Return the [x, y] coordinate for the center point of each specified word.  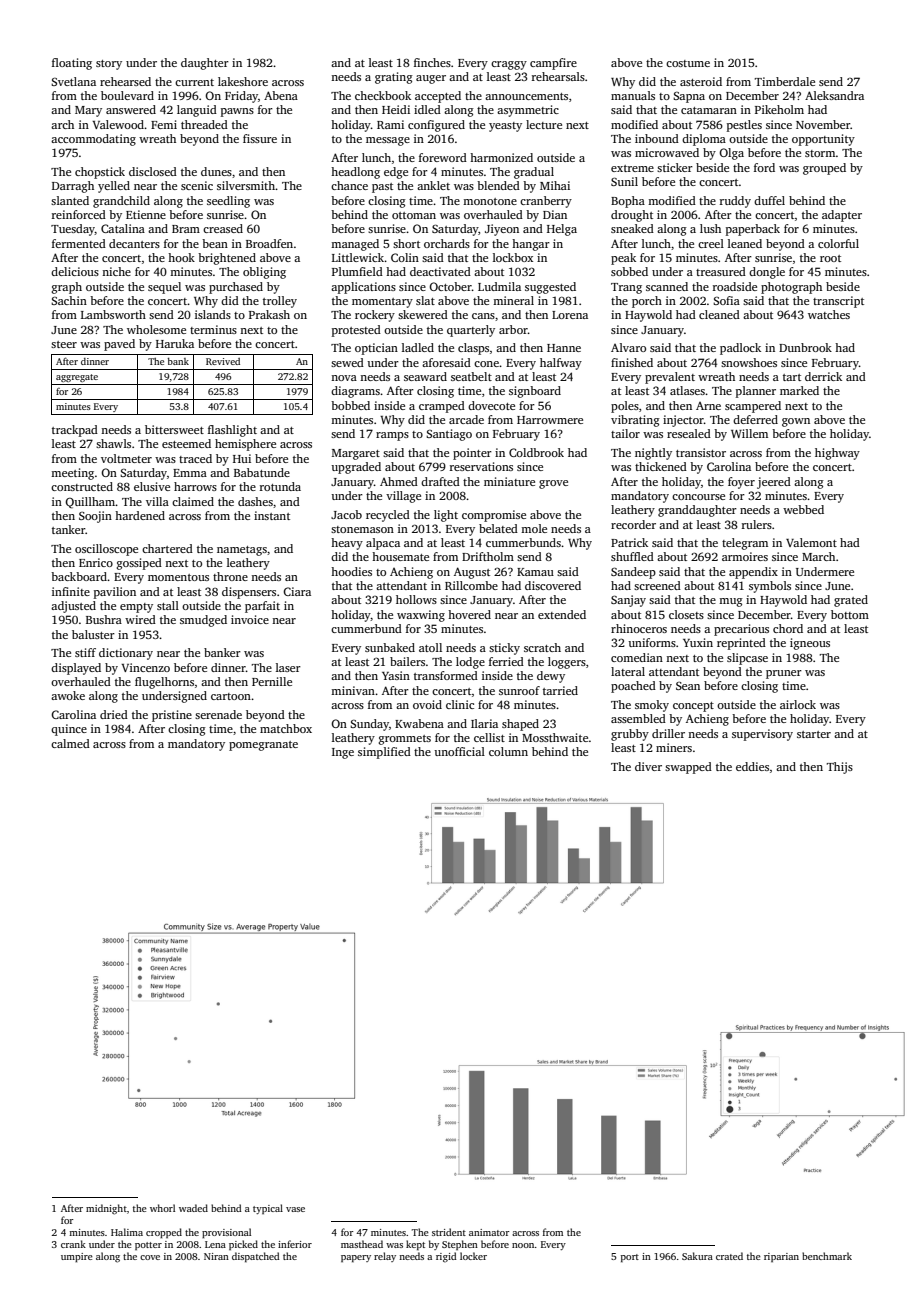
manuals [633, 95]
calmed [70, 743]
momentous [178, 577]
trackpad [75, 431]
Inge [343, 753]
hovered [469, 614]
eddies [752, 766]
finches [432, 62]
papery [356, 1258]
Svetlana [73, 81]
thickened [661, 466]
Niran [216, 1256]
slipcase [747, 659]
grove [553, 484]
